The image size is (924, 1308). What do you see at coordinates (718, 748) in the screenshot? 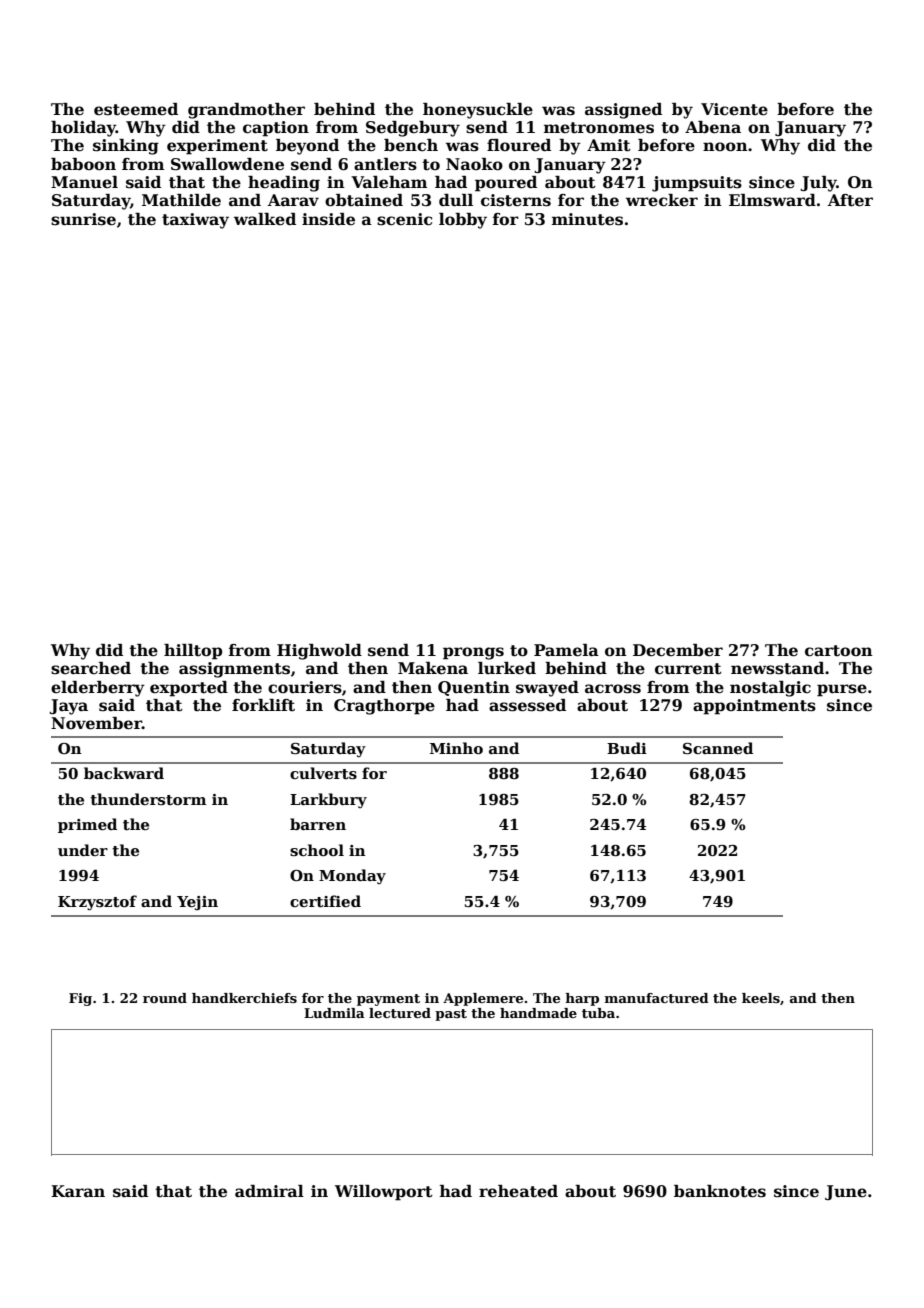
I see `Scanned` at bounding box center [718, 748].
